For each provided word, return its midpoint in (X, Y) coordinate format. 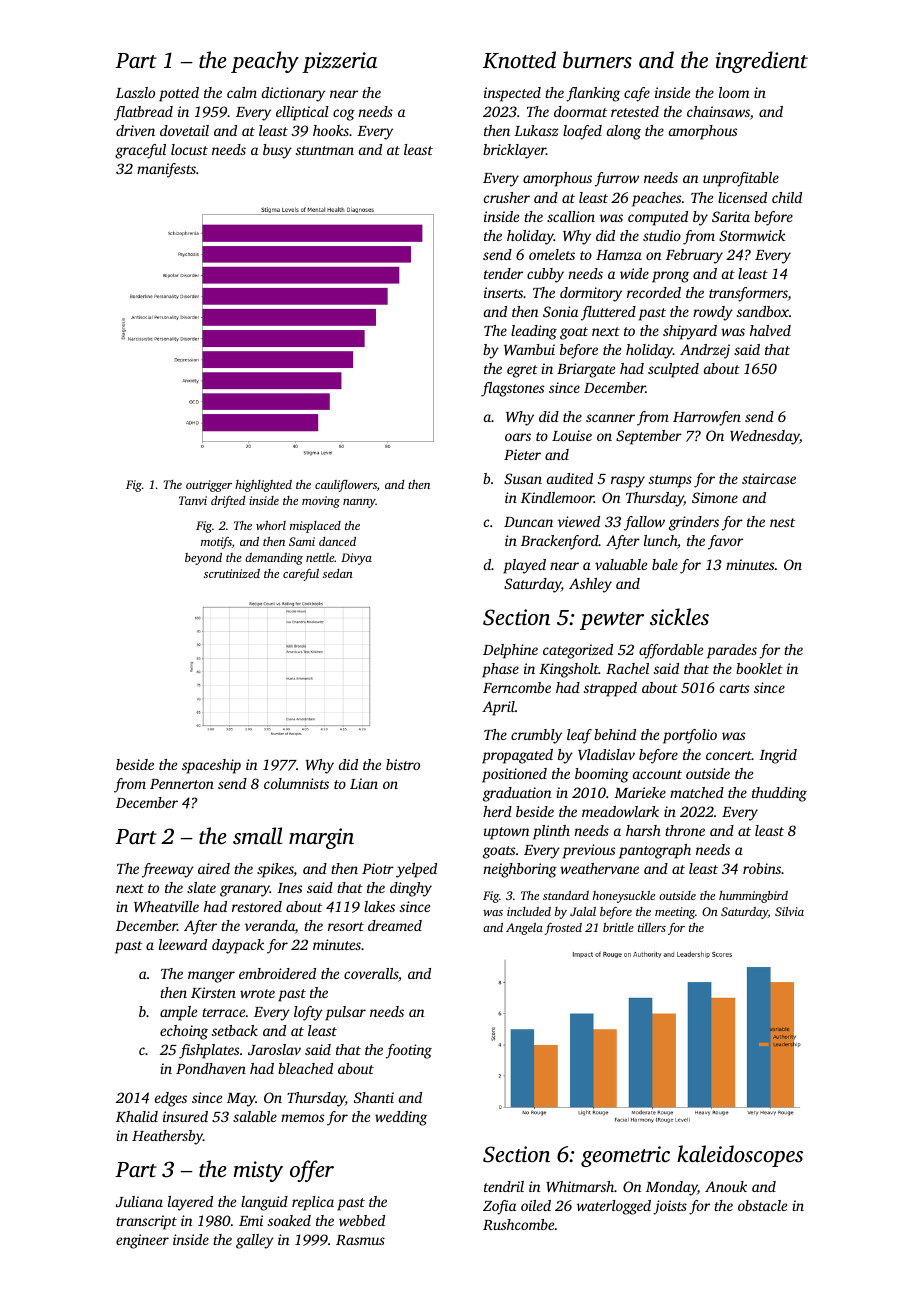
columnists (296, 783)
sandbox (763, 311)
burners (597, 59)
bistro (403, 764)
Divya (356, 559)
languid (264, 1203)
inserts (503, 292)
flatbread (143, 113)
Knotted (519, 60)
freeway (168, 870)
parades (732, 651)
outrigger (209, 486)
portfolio (690, 736)
